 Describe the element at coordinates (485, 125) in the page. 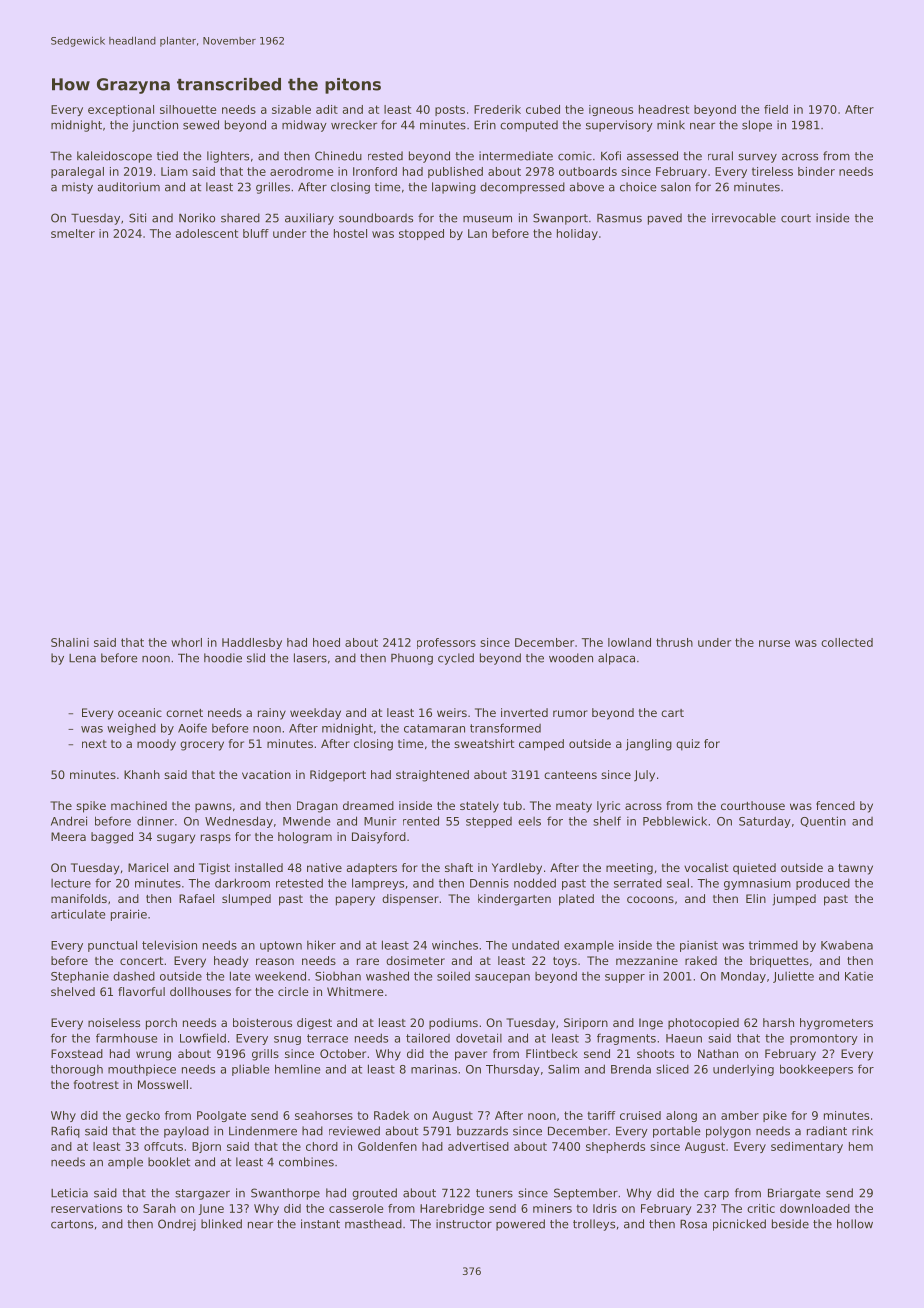

I see `Erin` at that location.
